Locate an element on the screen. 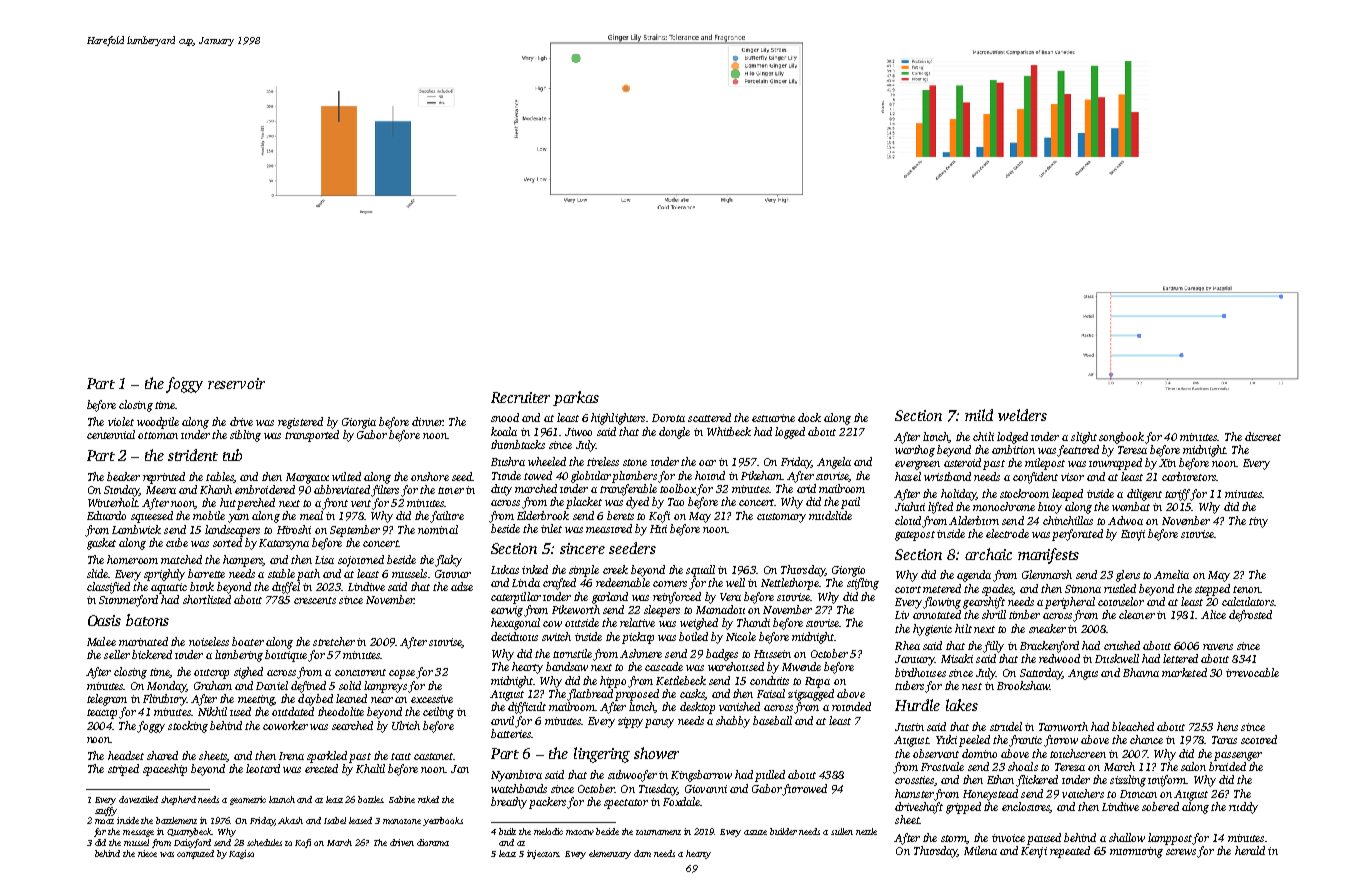  bandsaw is located at coordinates (567, 666).
